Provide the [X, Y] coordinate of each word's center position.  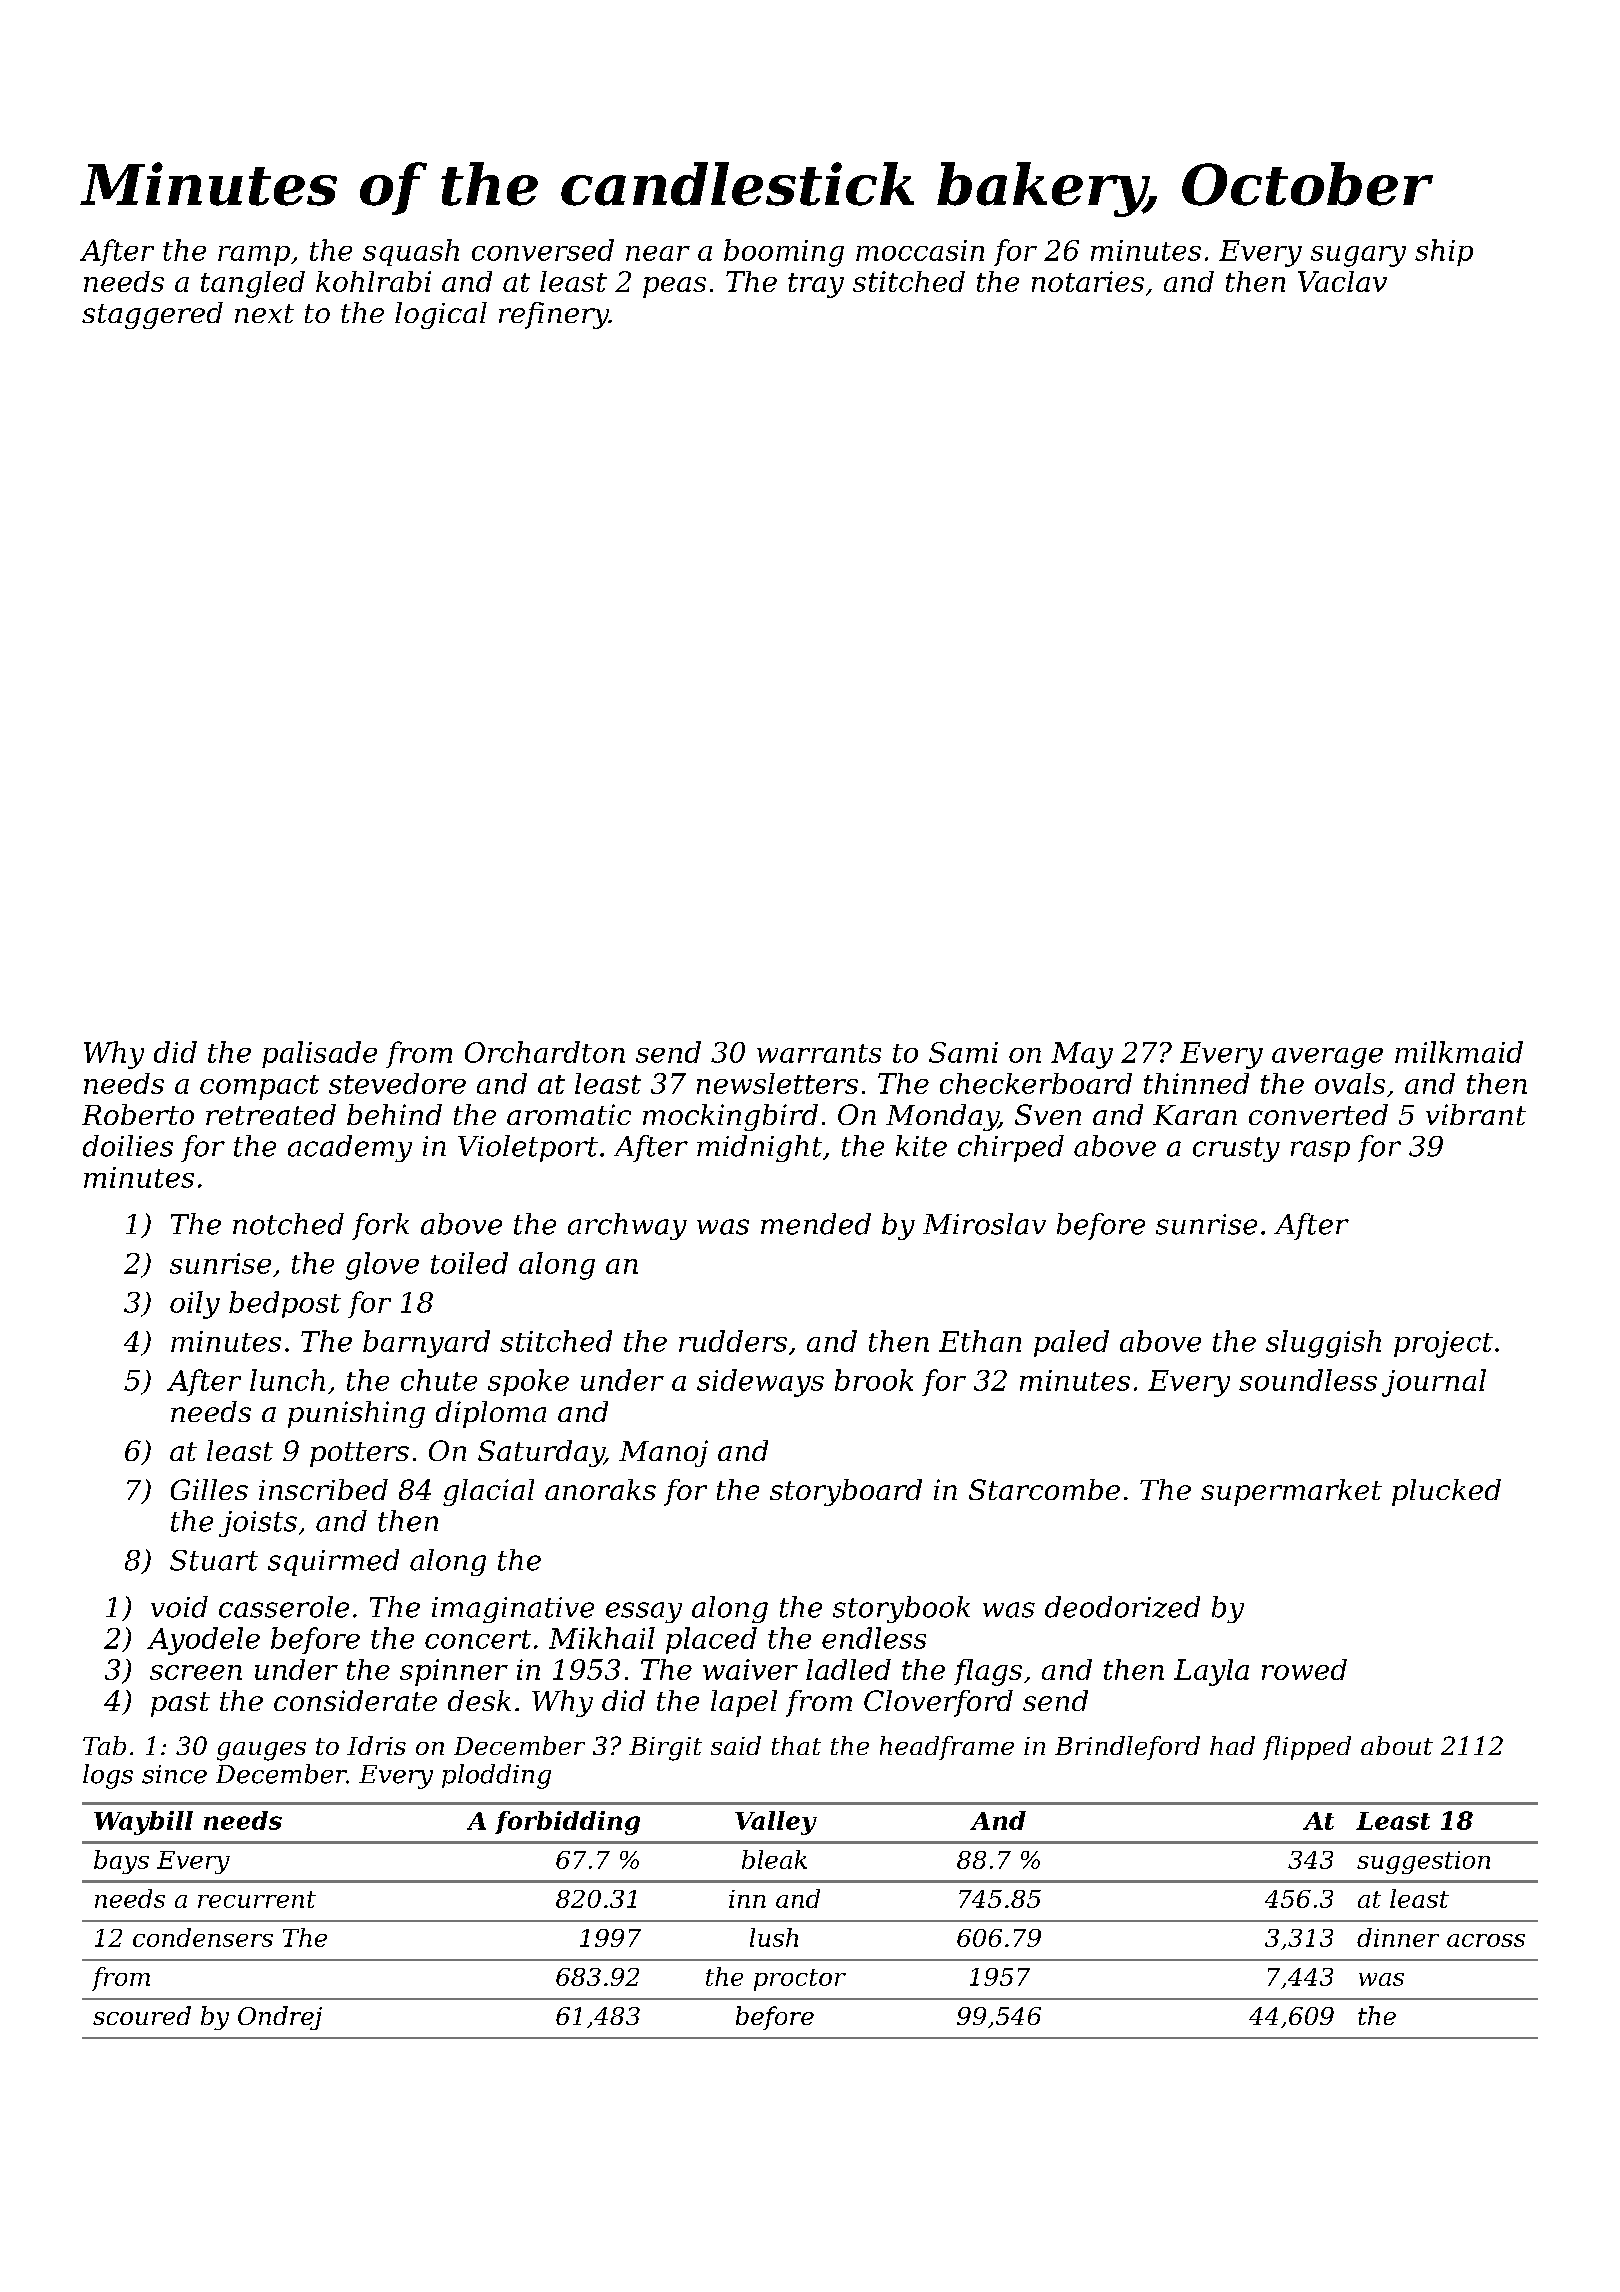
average [1327, 1058]
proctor [800, 1980]
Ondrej [280, 2018]
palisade [319, 1054]
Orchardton [545, 1052]
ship [1444, 252]
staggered [152, 315]
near [658, 253]
